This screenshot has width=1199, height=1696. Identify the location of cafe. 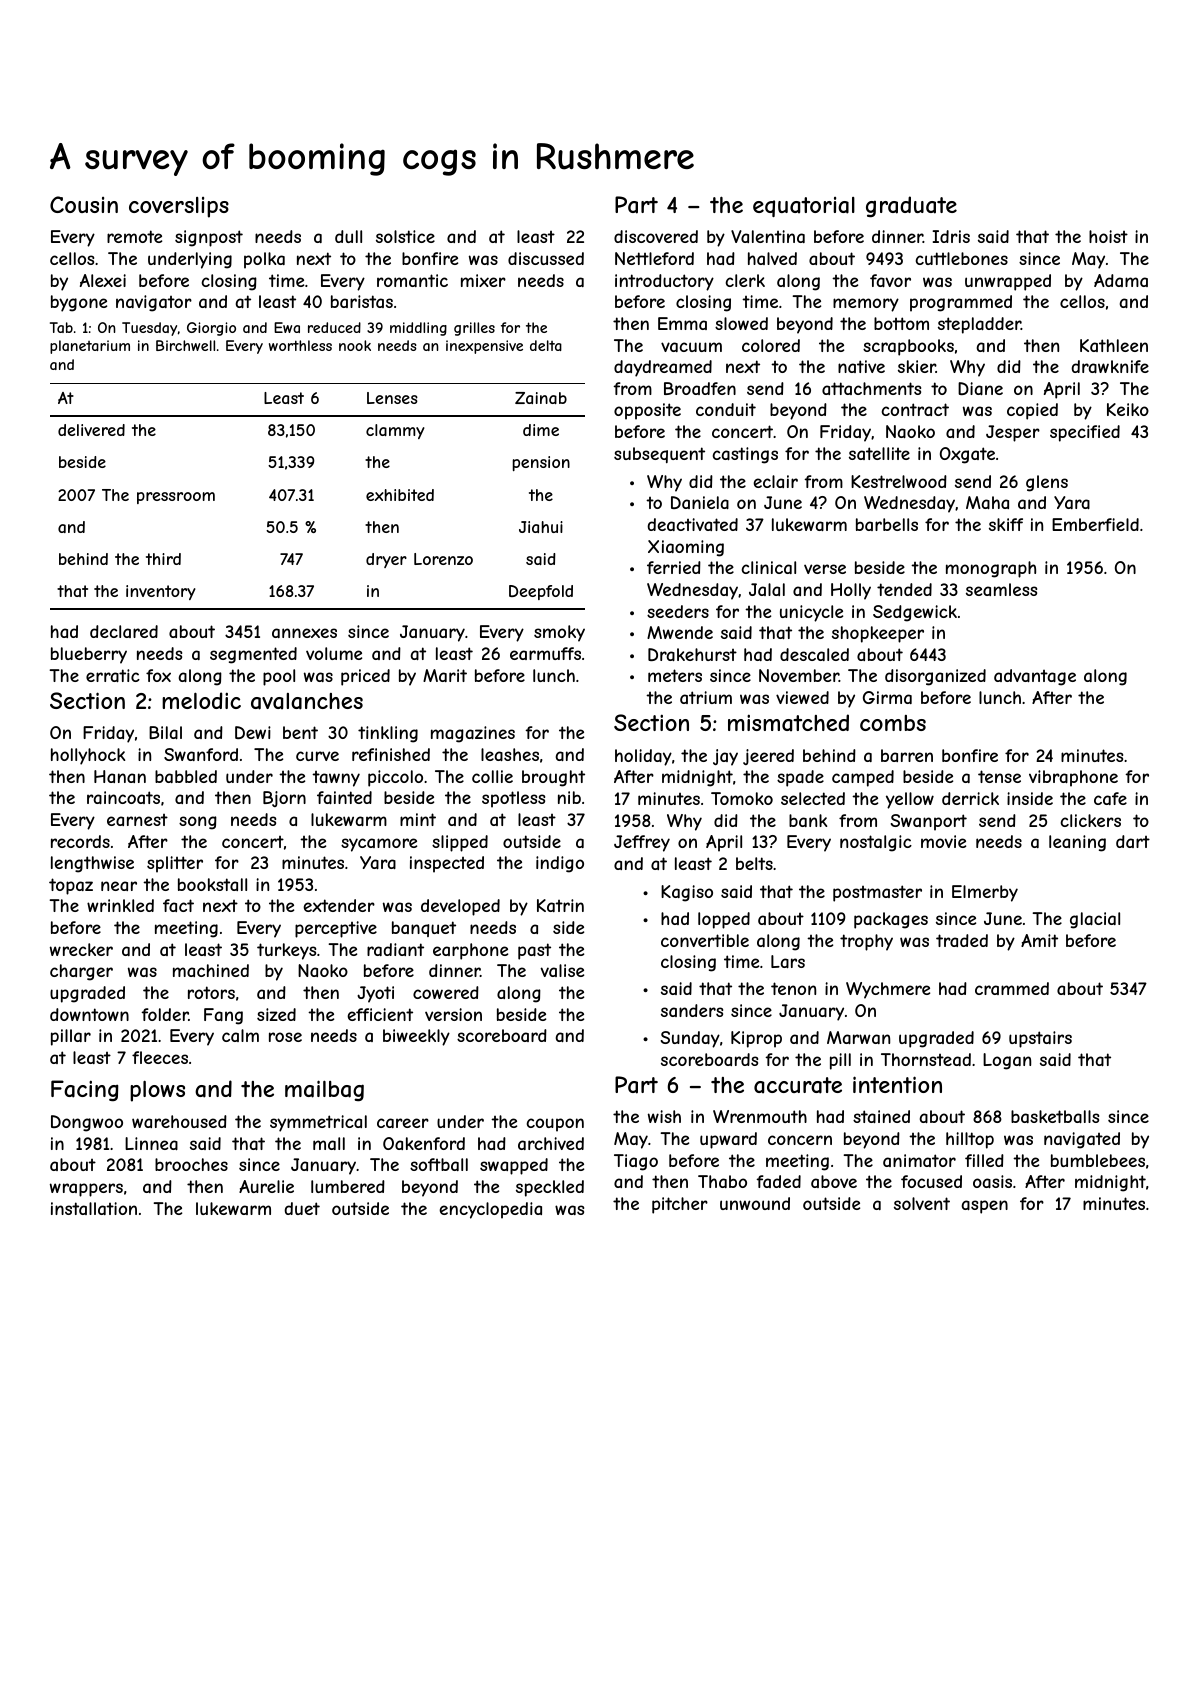
(1110, 798).
